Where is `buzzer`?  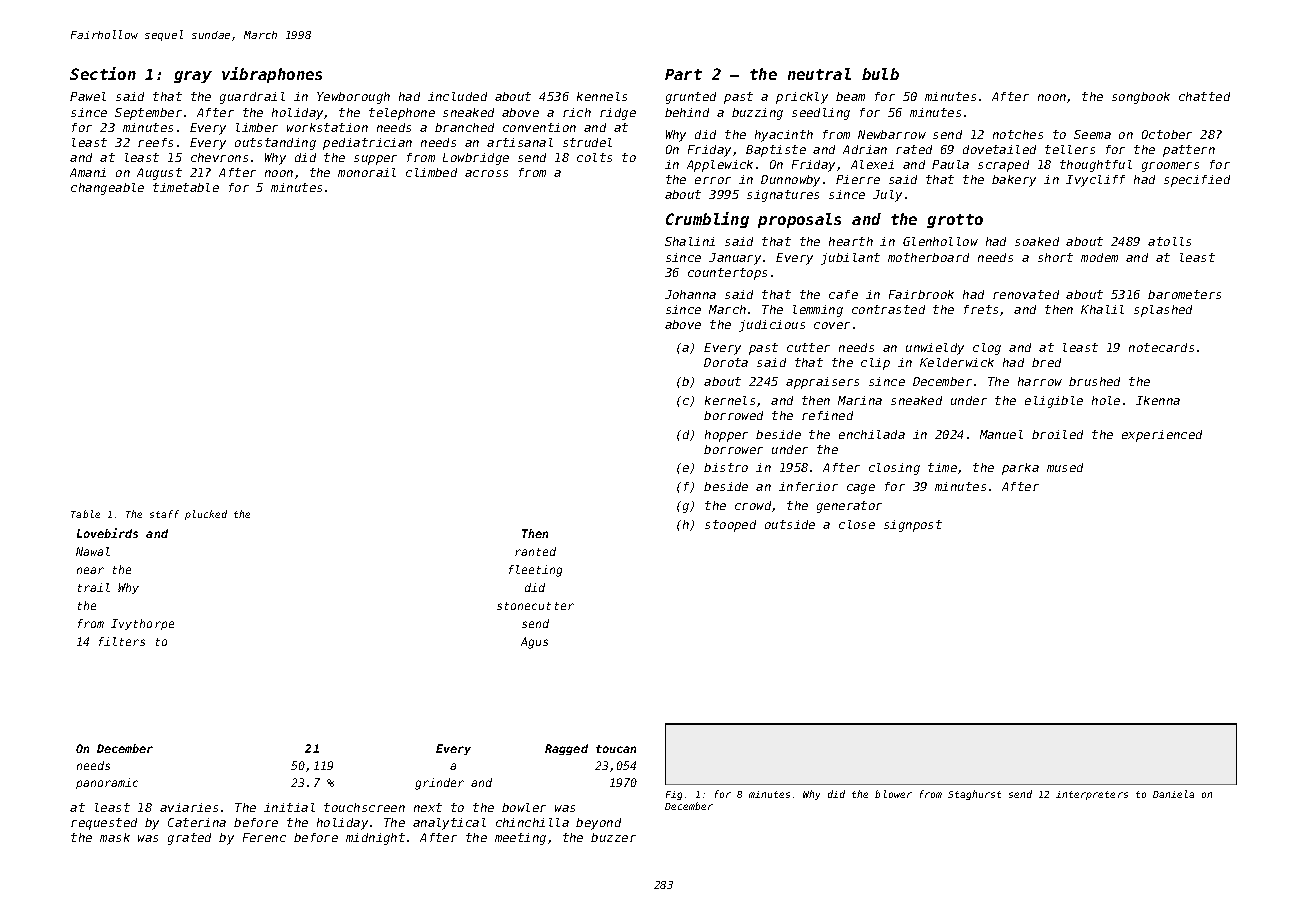 buzzer is located at coordinates (613, 837).
